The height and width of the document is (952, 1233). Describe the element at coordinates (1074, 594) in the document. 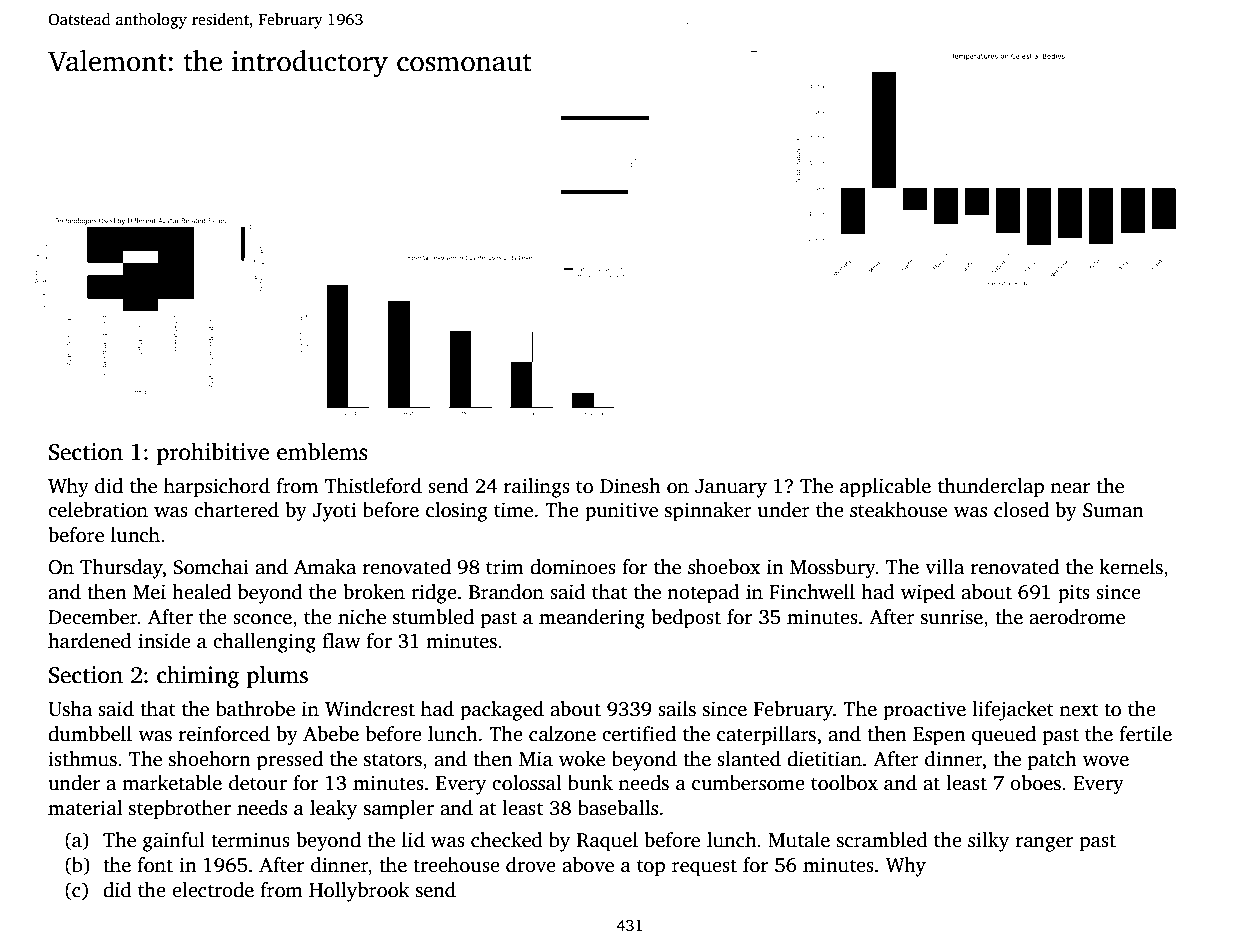

I see `pits` at that location.
